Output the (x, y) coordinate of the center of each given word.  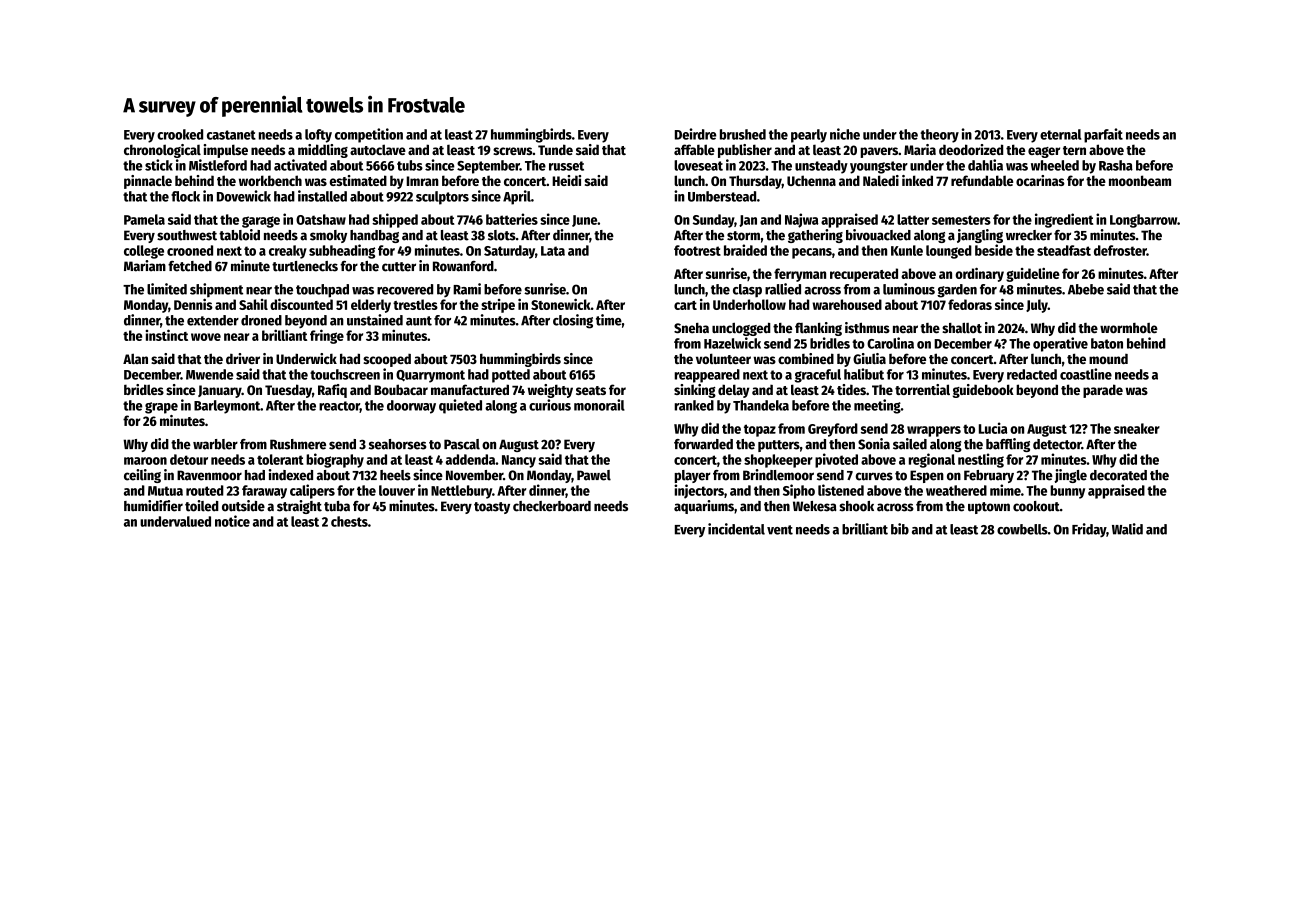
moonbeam (1140, 180)
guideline (1033, 275)
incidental (736, 529)
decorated (1118, 475)
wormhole (1129, 328)
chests (349, 521)
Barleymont (227, 407)
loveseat (698, 165)
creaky (288, 252)
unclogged (741, 329)
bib (900, 529)
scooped (387, 360)
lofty (318, 136)
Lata (553, 251)
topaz (760, 430)
